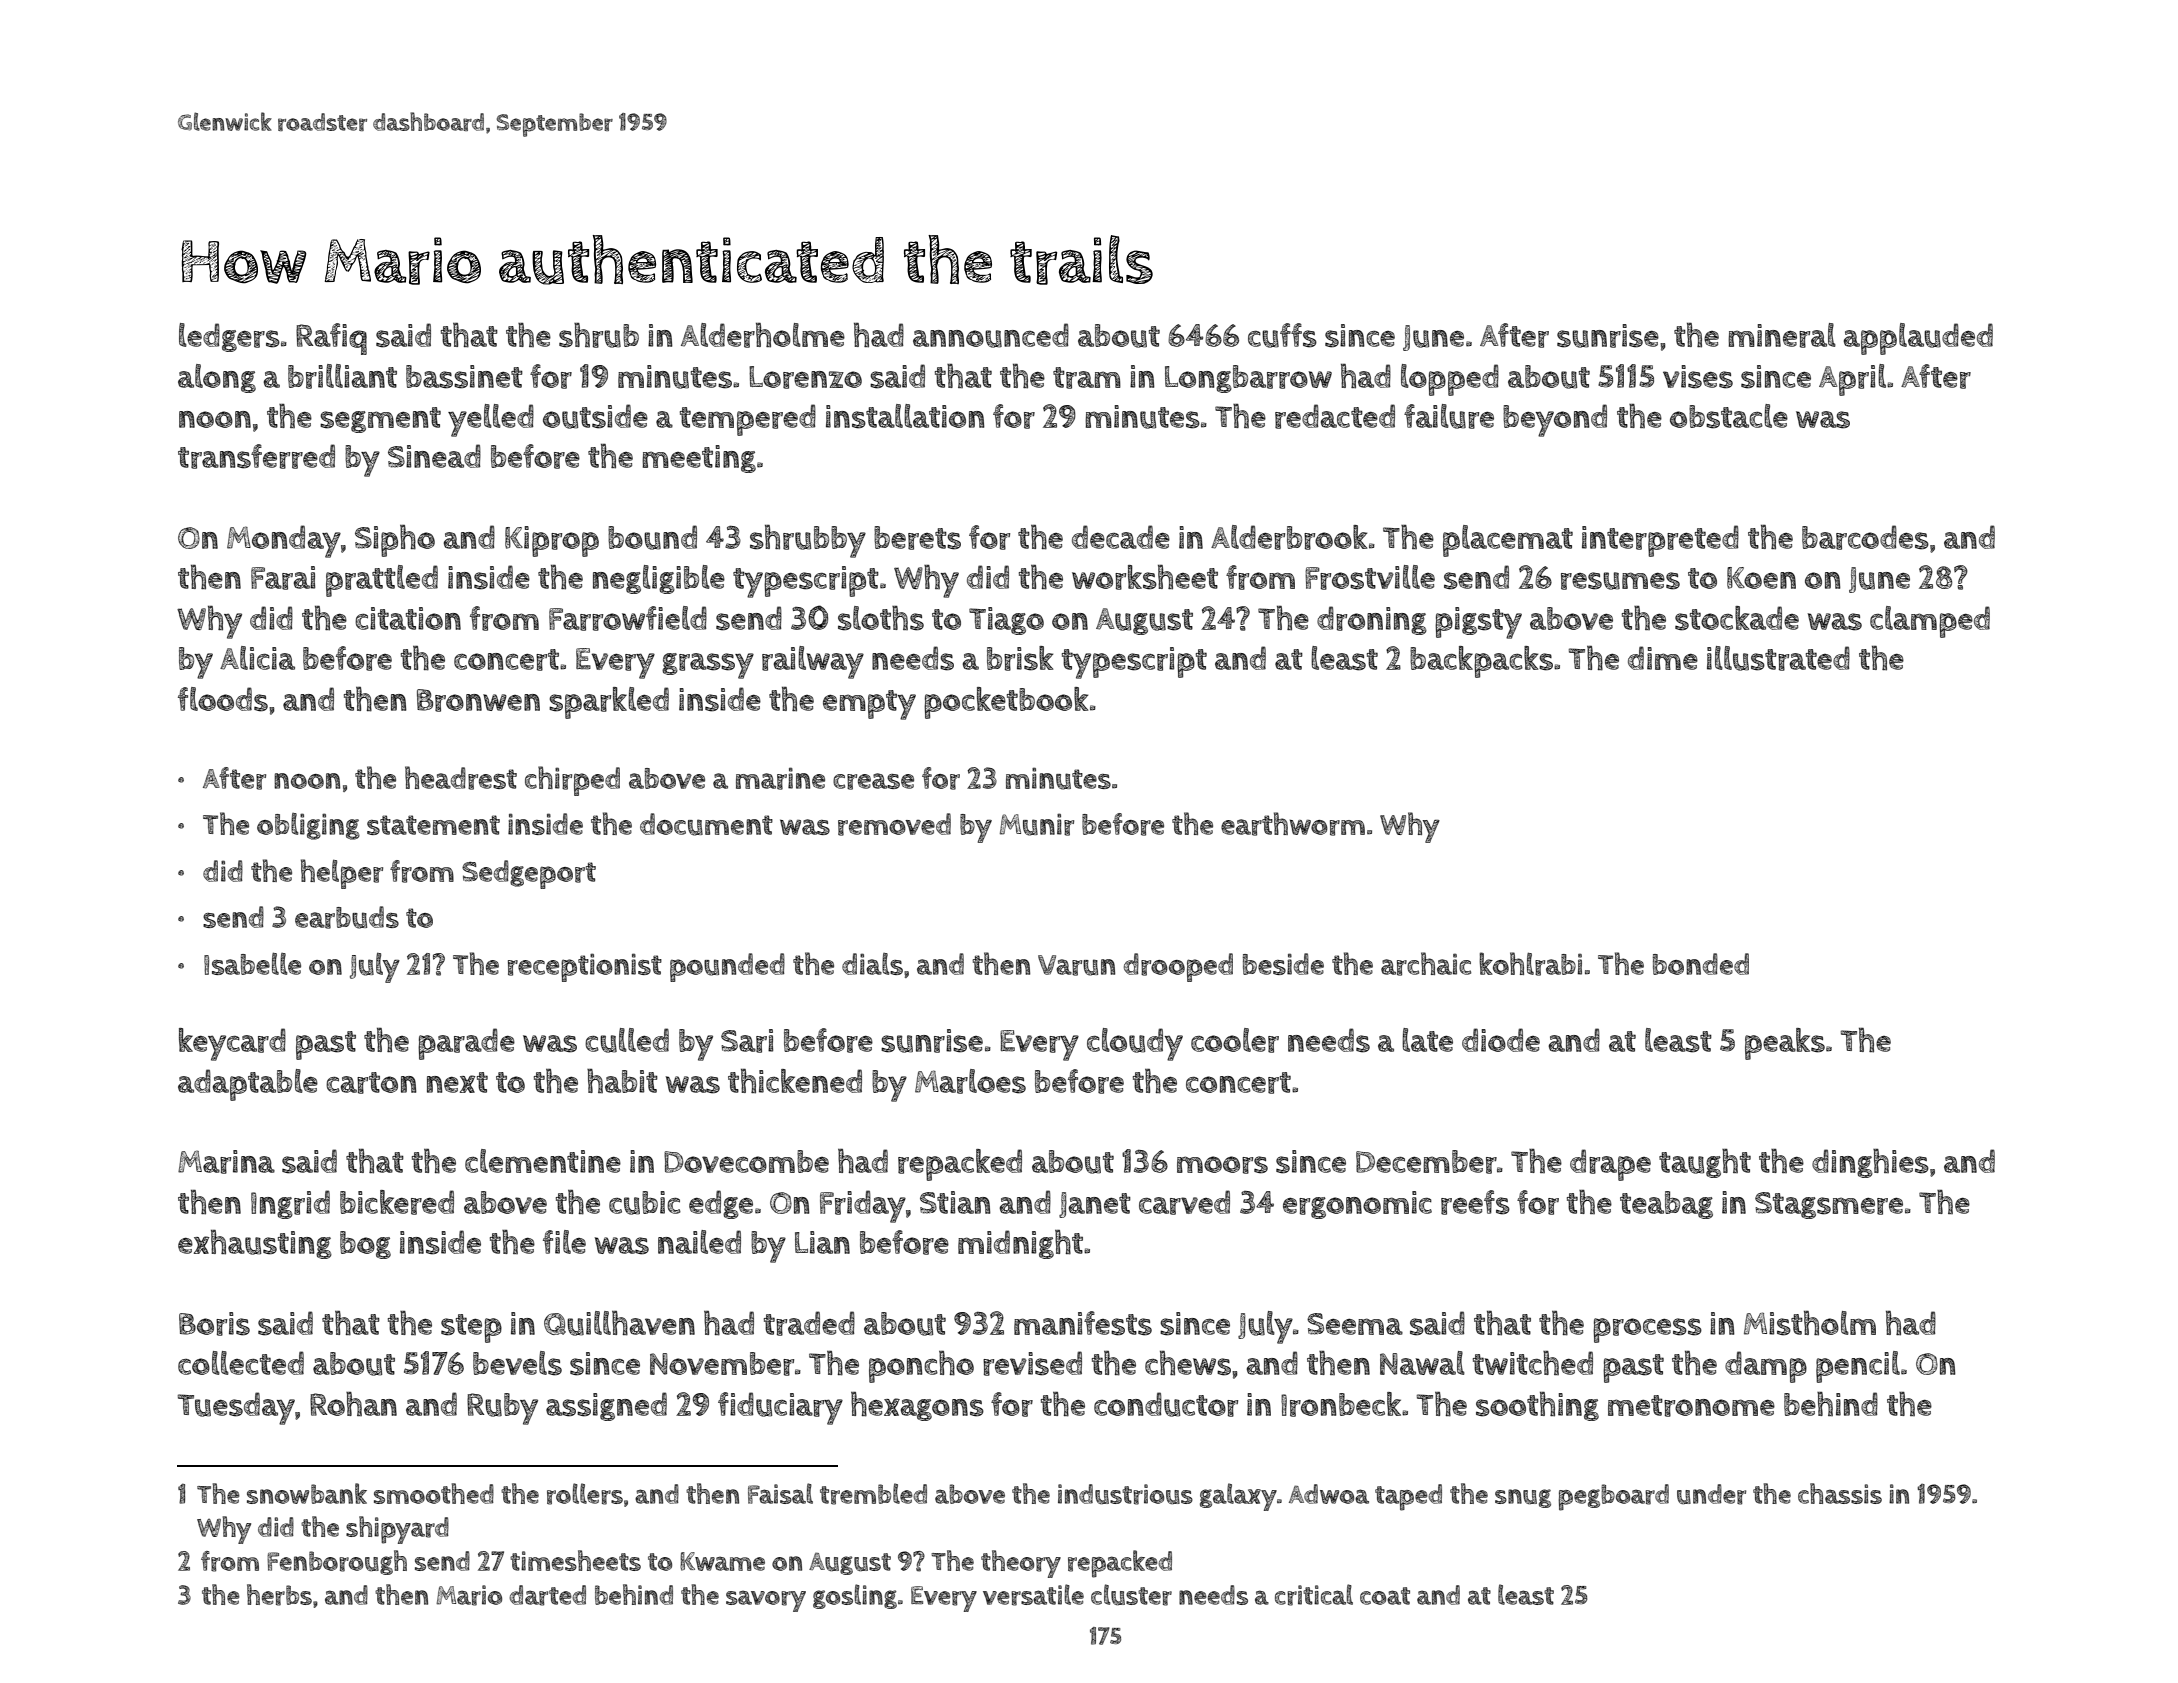 The height and width of the screenshot is (1683, 2178). I want to click on mineral, so click(1782, 335).
